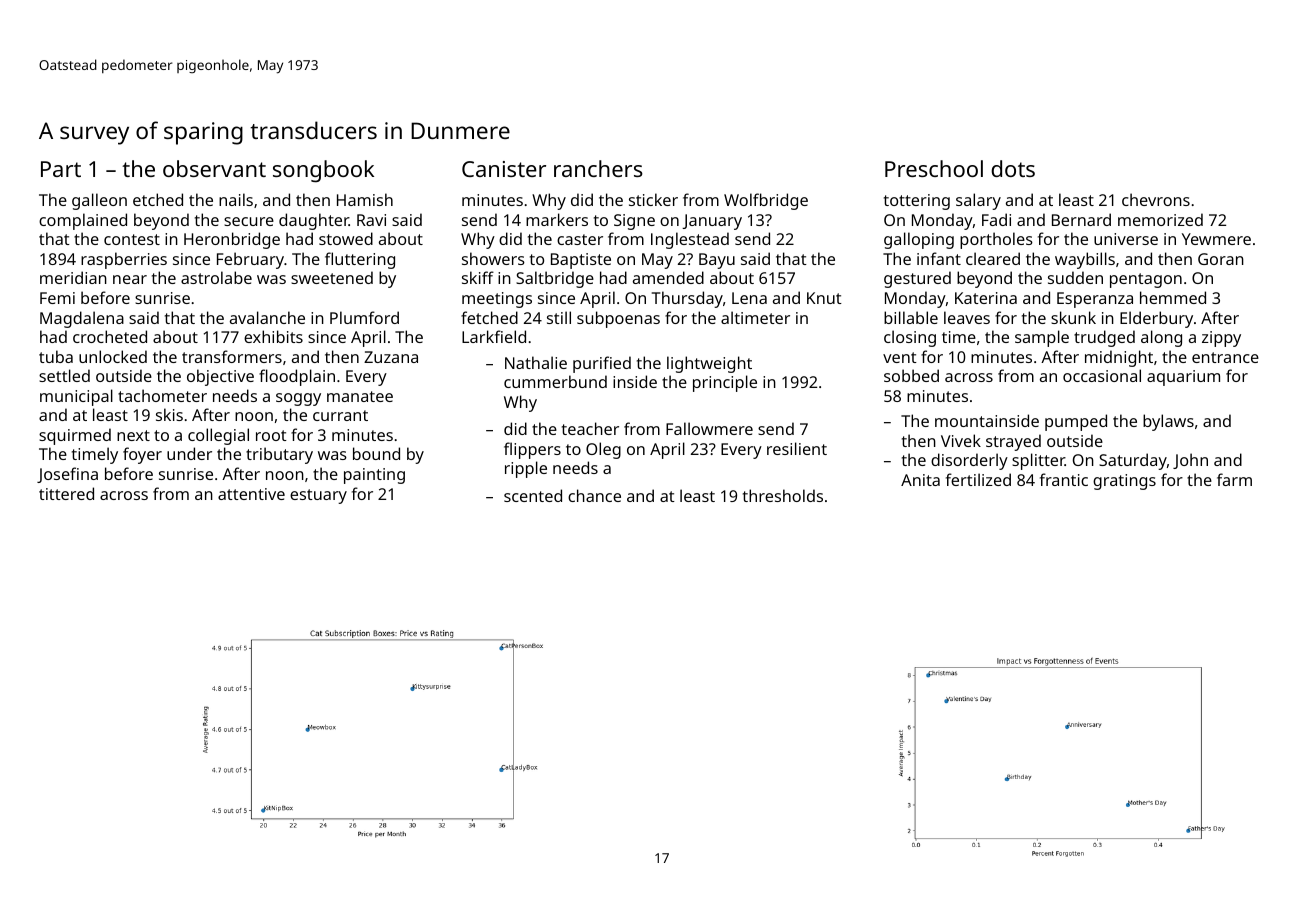  Describe the element at coordinates (526, 469) in the screenshot. I see `ripple` at that location.
